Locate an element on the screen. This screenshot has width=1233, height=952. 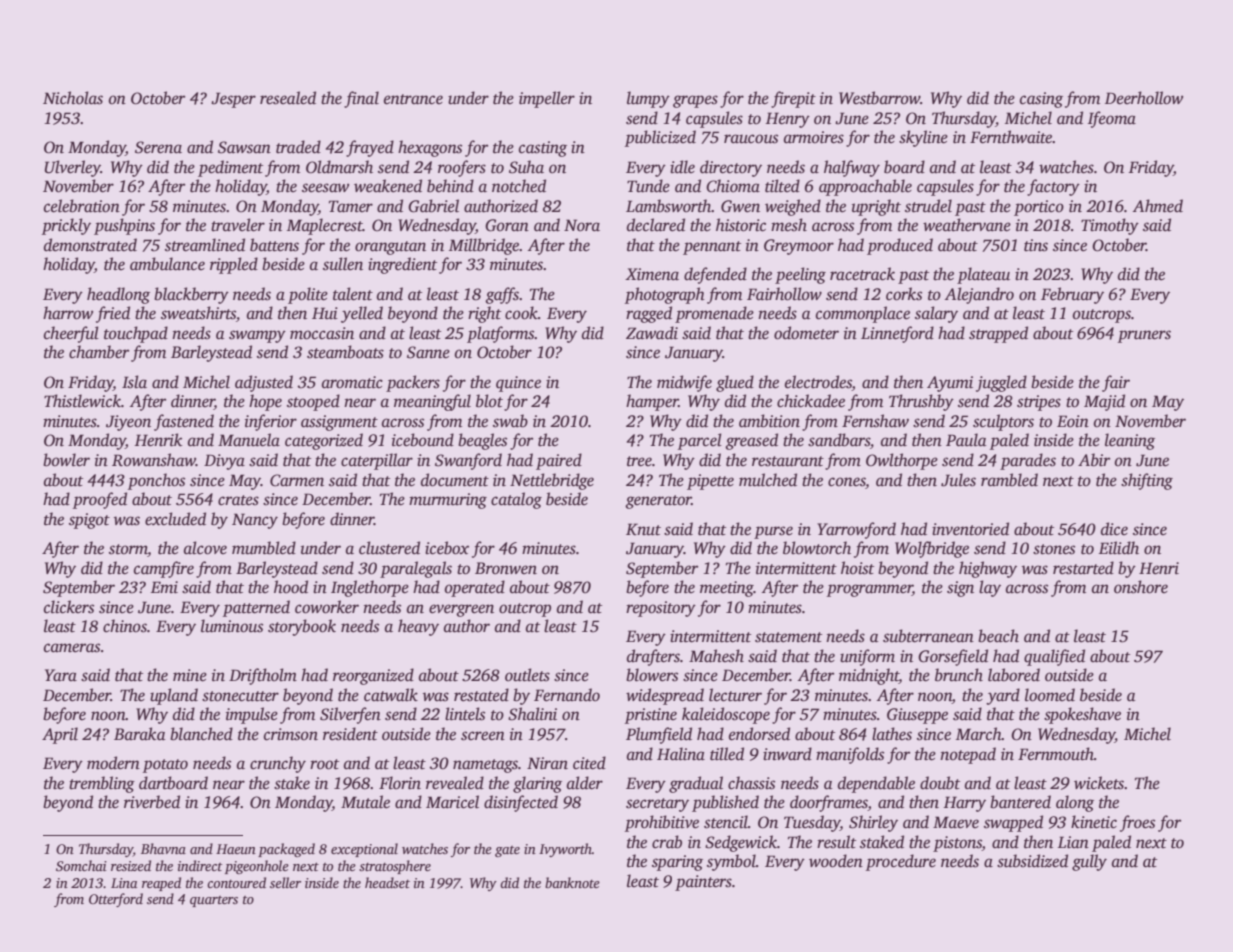
Tamer is located at coordinates (351, 206).
